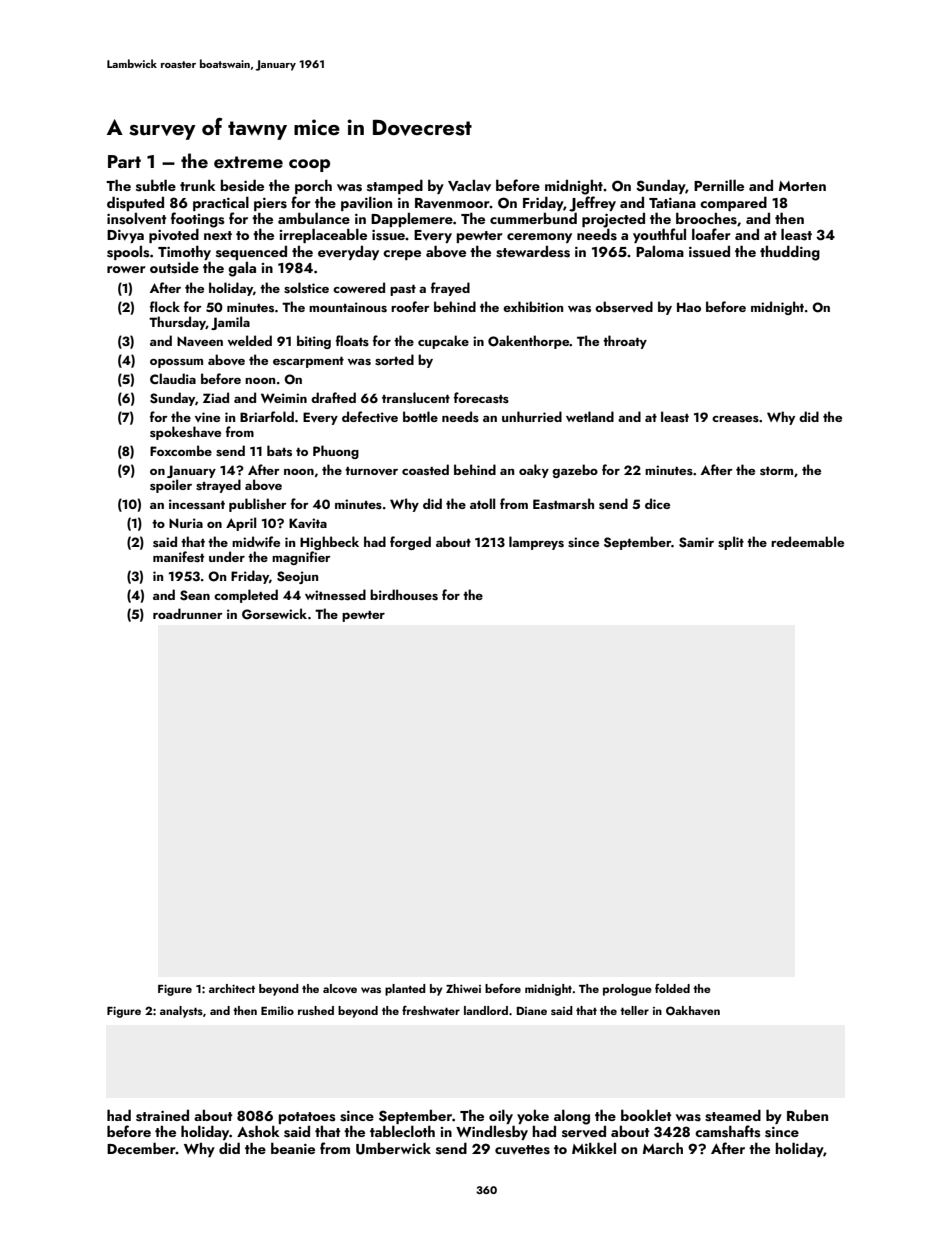 The image size is (952, 1233). What do you see at coordinates (293, 1148) in the screenshot?
I see `beanie` at bounding box center [293, 1148].
